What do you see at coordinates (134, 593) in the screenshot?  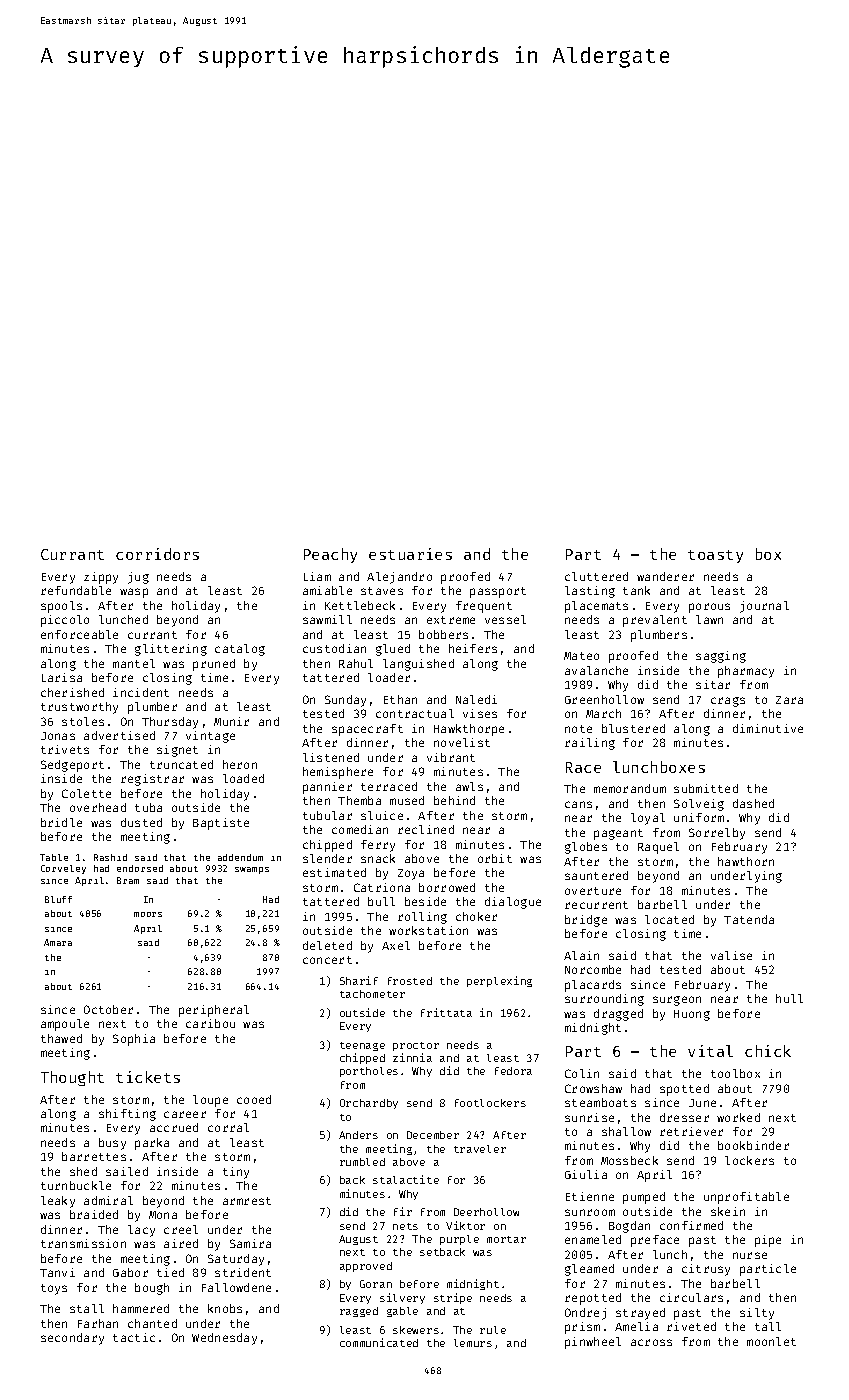 I see `wasp` at bounding box center [134, 593].
